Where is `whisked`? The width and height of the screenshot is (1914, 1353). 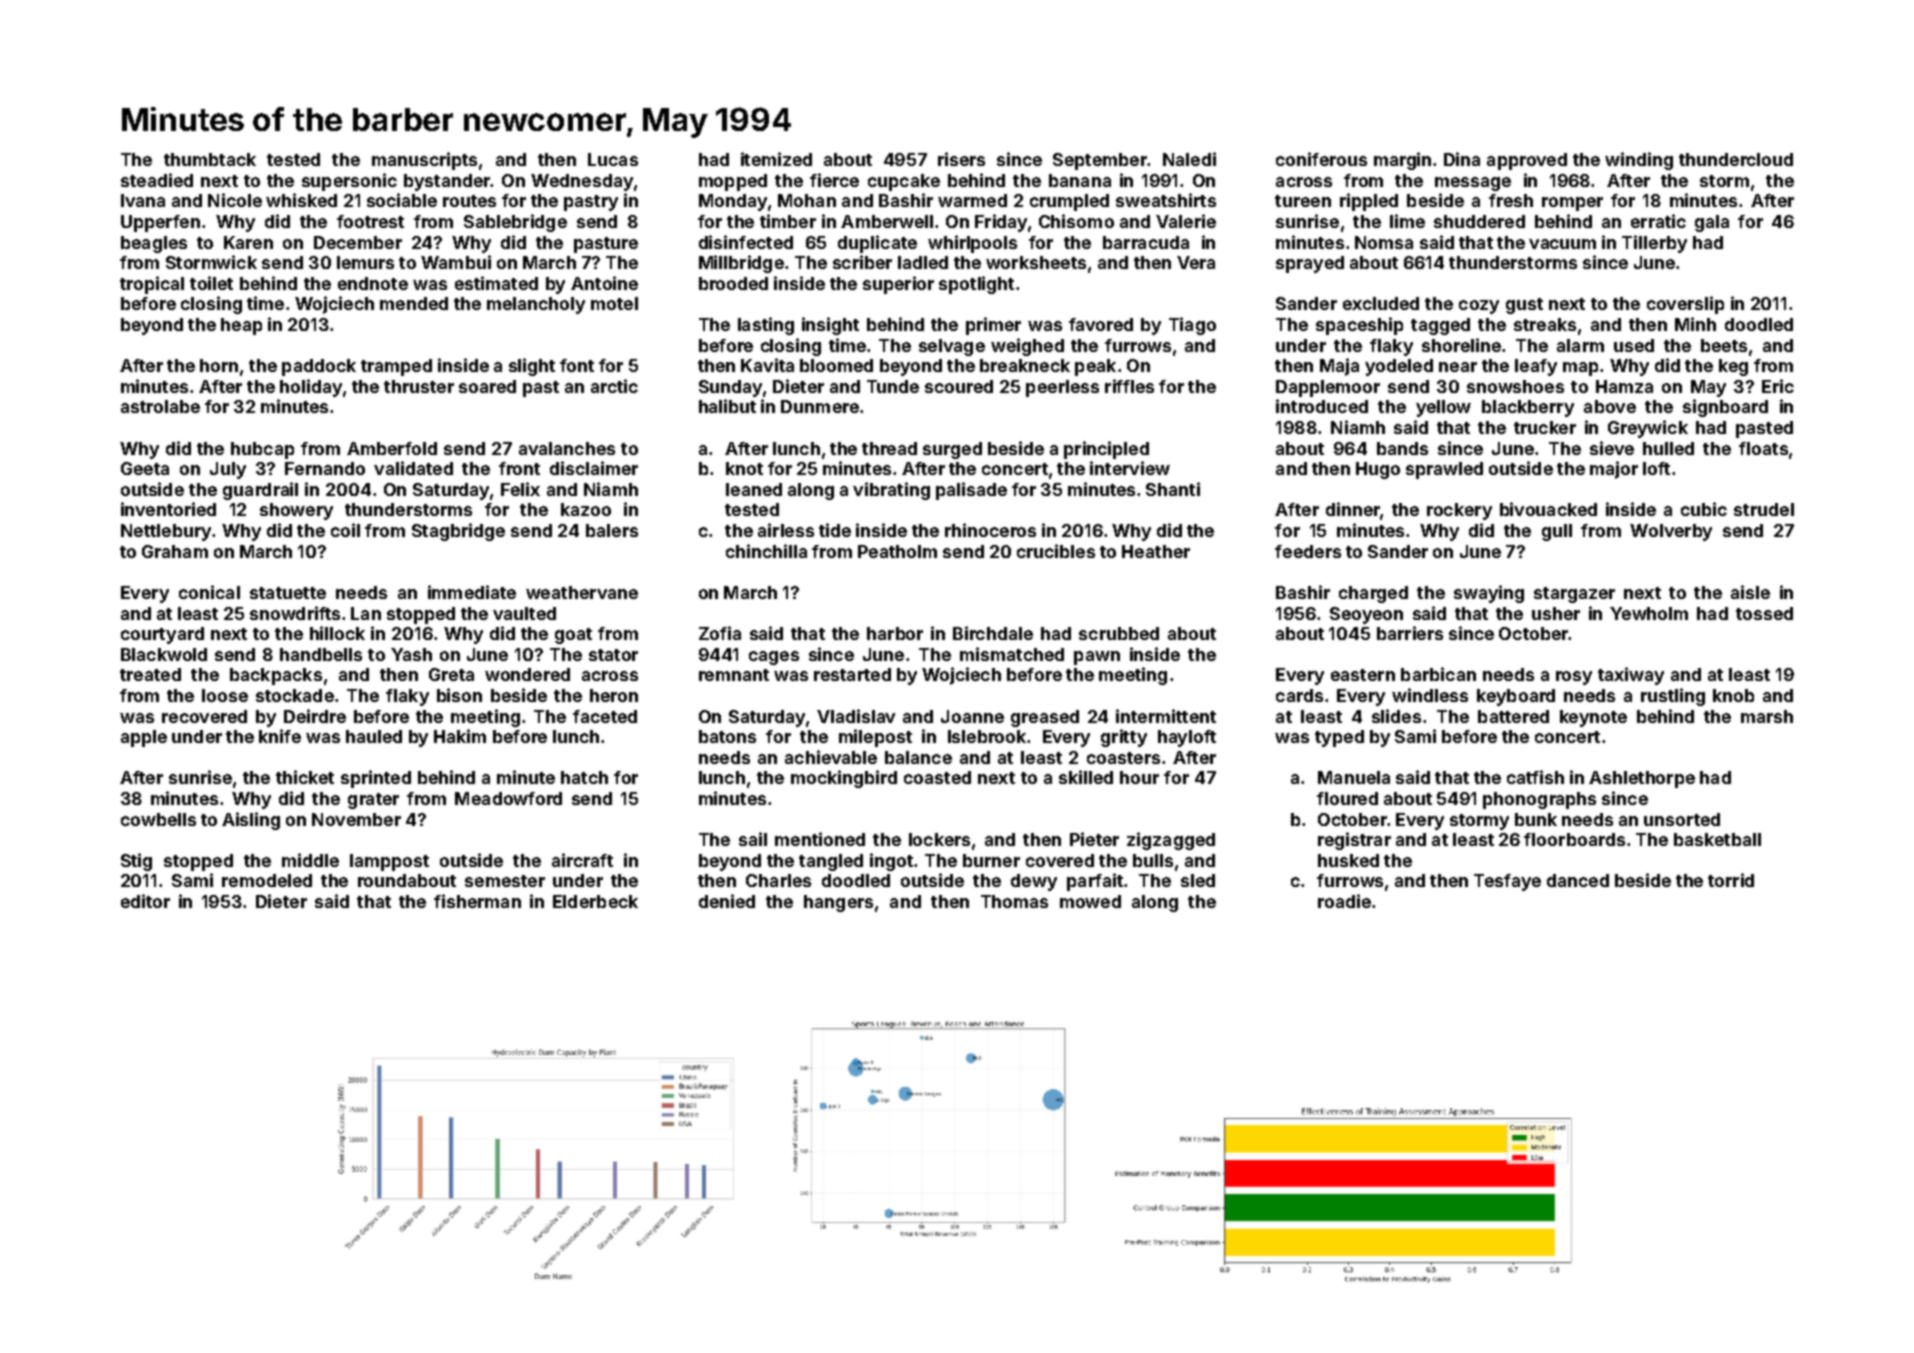 whisked is located at coordinates (301, 200).
